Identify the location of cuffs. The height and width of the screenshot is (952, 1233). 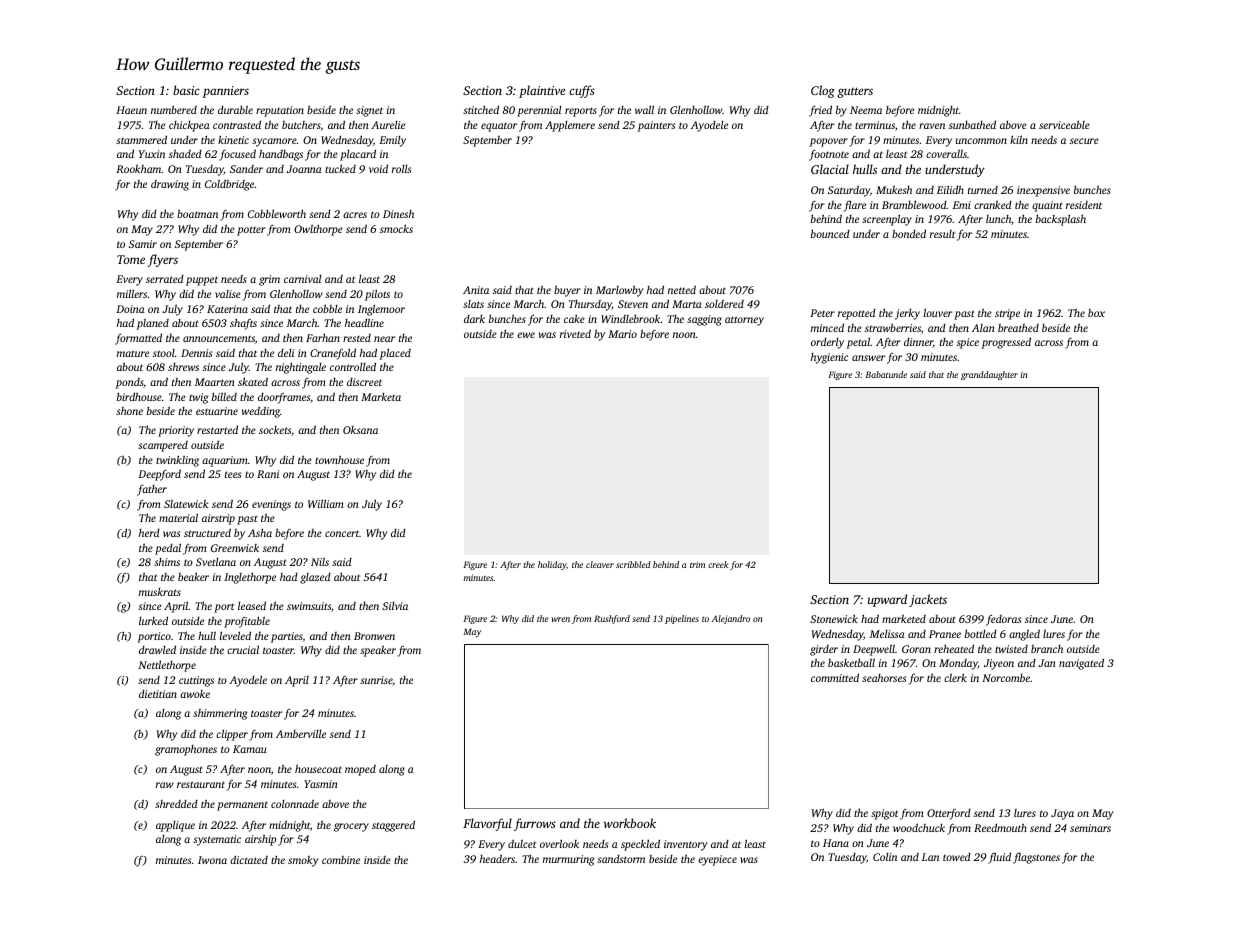
(582, 91).
